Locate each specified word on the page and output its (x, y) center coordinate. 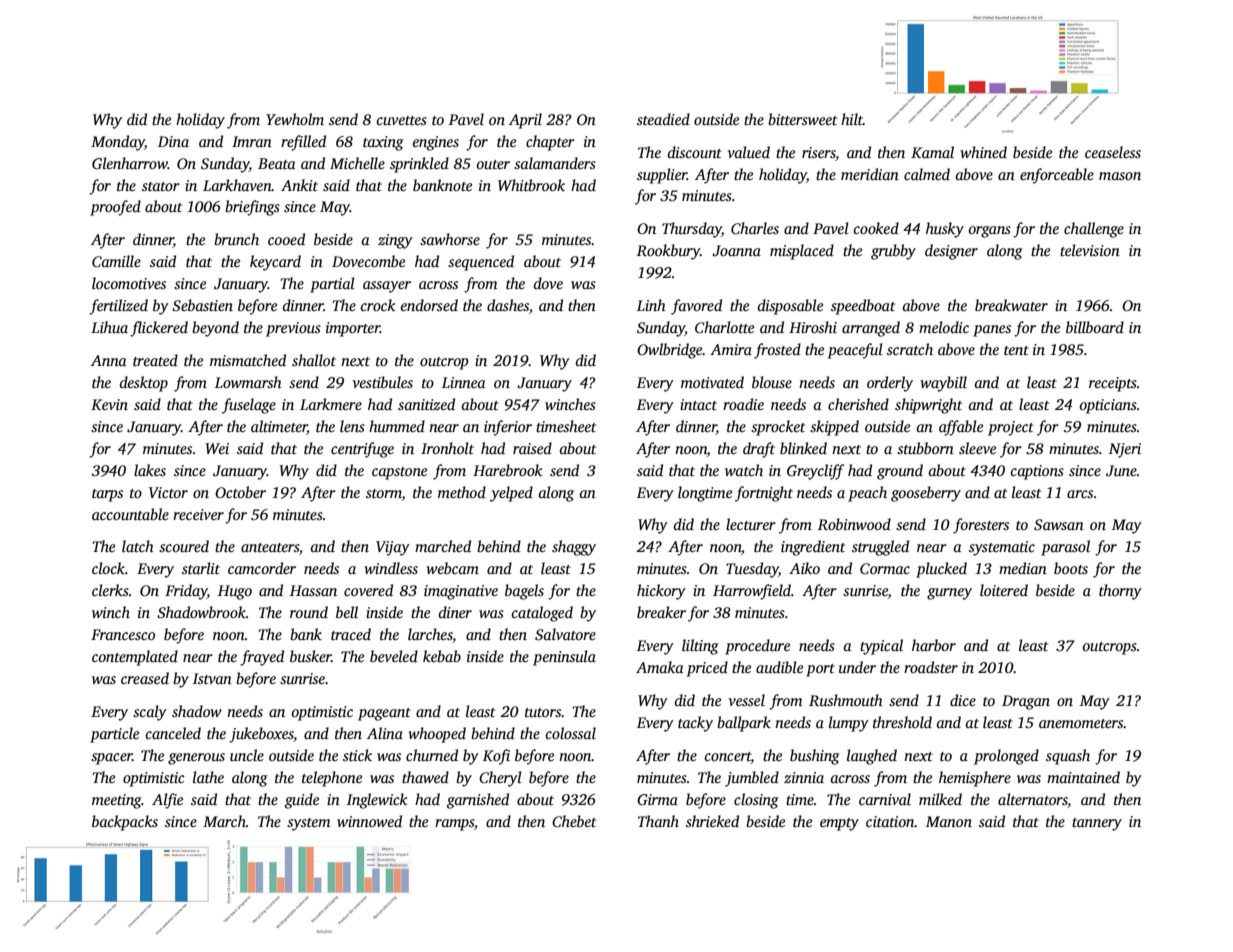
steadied (663, 119)
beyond (215, 329)
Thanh (658, 821)
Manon (949, 821)
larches (430, 635)
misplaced (802, 252)
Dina (173, 141)
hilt (852, 119)
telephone (332, 779)
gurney (949, 594)
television (1090, 250)
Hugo (235, 592)
